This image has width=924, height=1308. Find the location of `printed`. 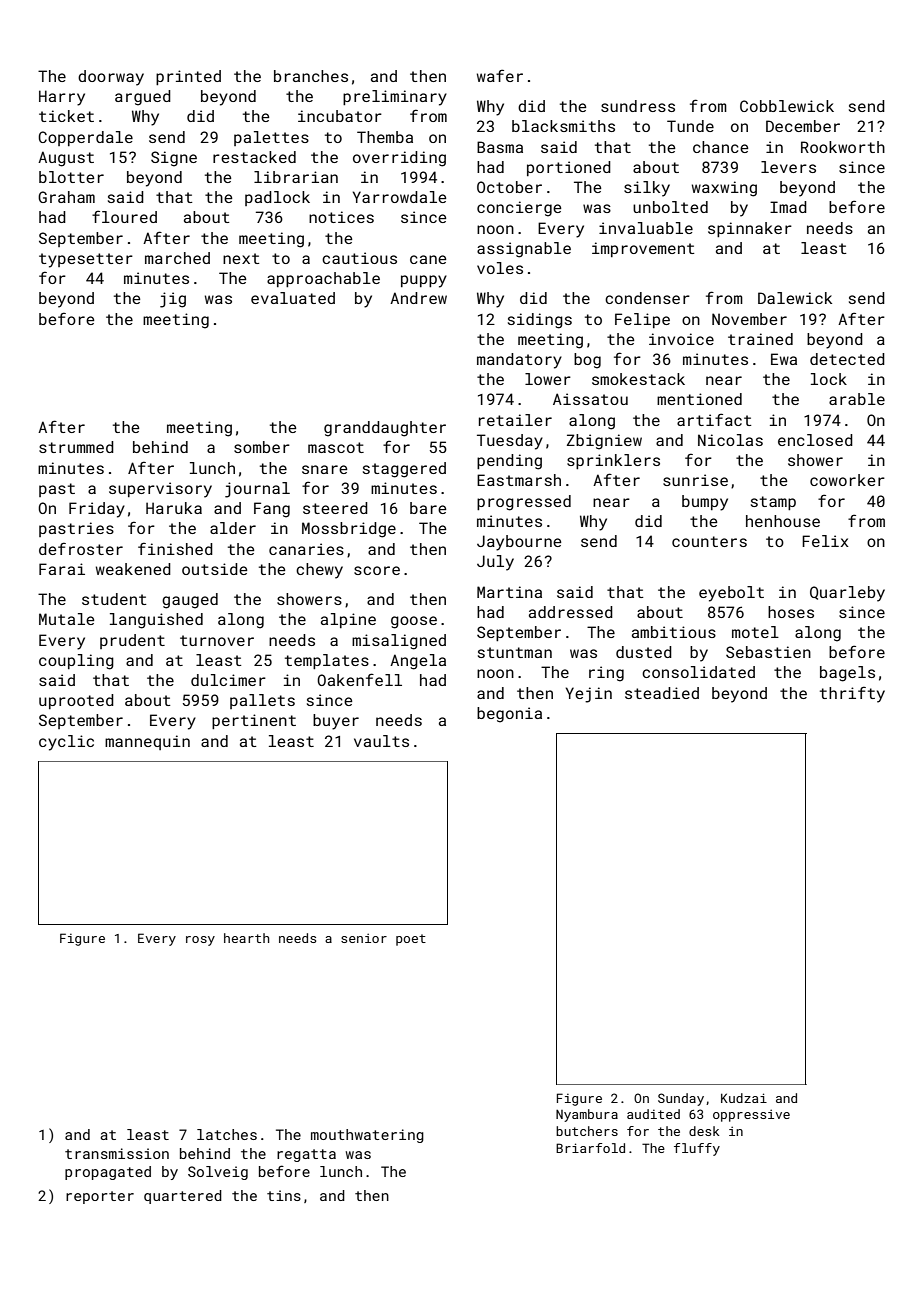

printed is located at coordinates (188, 77).
